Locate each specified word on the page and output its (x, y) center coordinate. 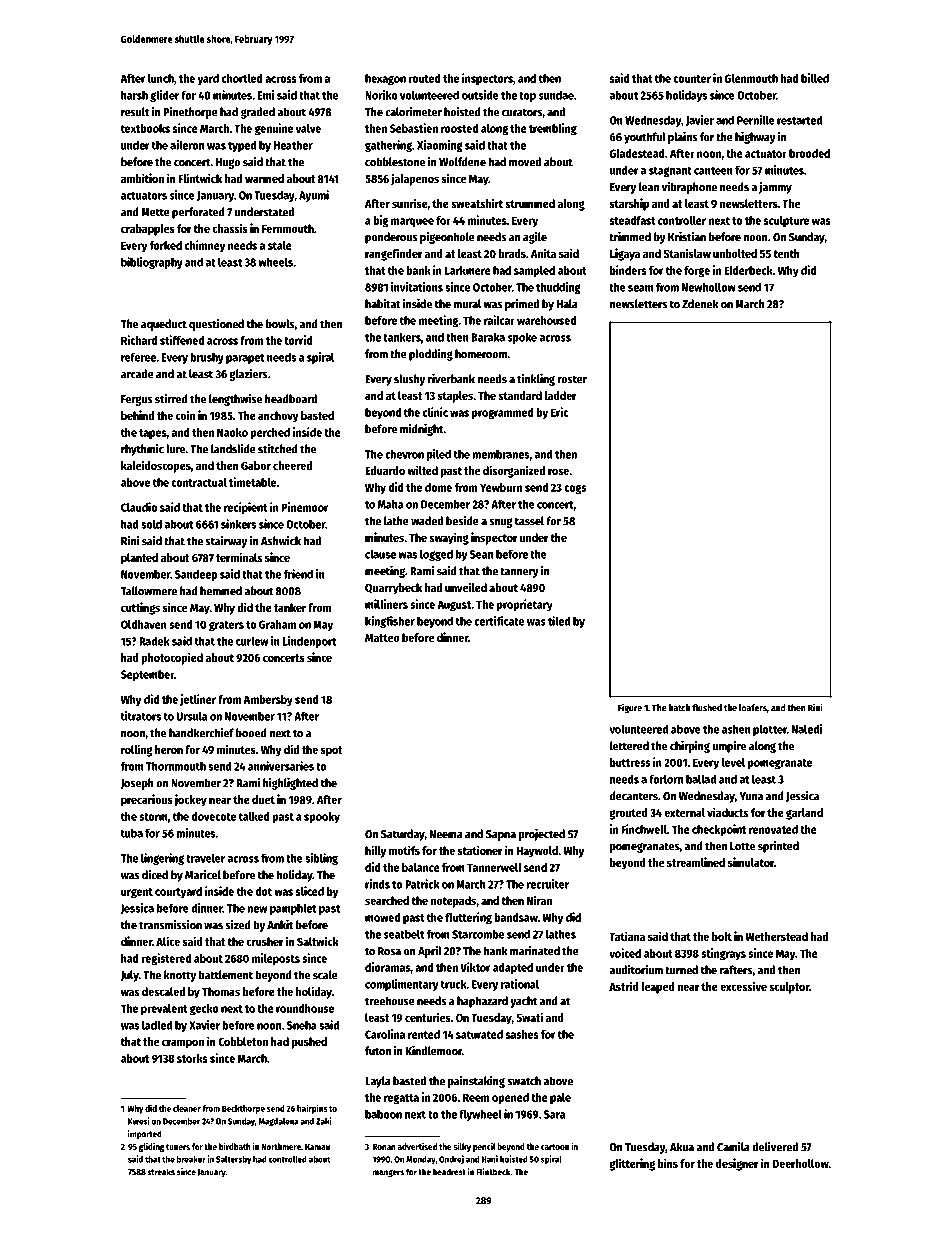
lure (175, 449)
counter (692, 79)
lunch (161, 78)
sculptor (789, 988)
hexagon (385, 80)
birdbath (235, 1146)
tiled (559, 621)
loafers (753, 708)
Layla (378, 1082)
